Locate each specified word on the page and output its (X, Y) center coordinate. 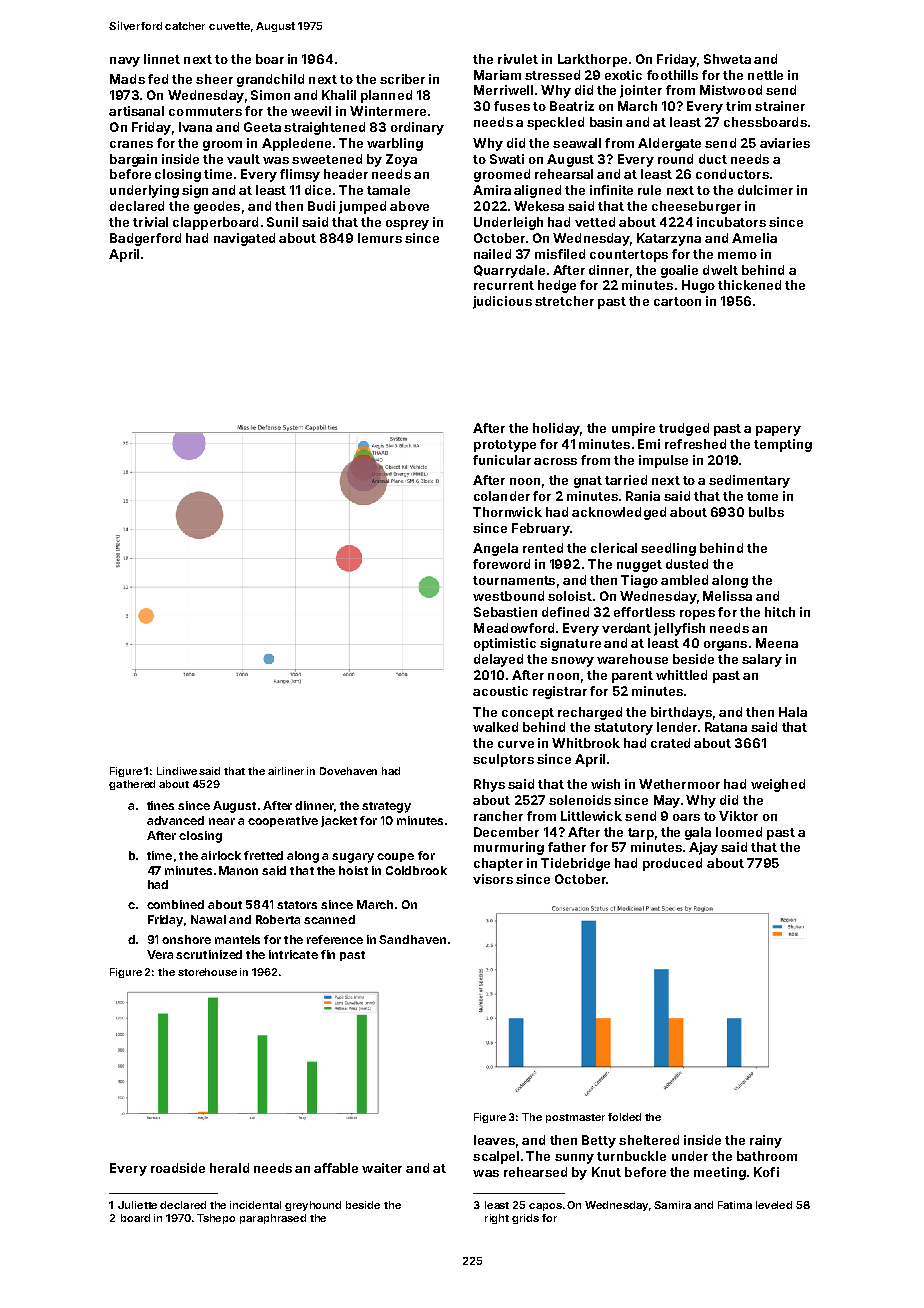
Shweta (727, 59)
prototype (505, 446)
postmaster (575, 1118)
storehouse (207, 972)
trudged (684, 429)
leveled (774, 1205)
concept (528, 714)
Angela (495, 549)
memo (737, 255)
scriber (402, 79)
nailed (492, 254)
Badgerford (145, 239)
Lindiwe (177, 771)
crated (670, 743)
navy (125, 62)
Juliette (137, 1205)
